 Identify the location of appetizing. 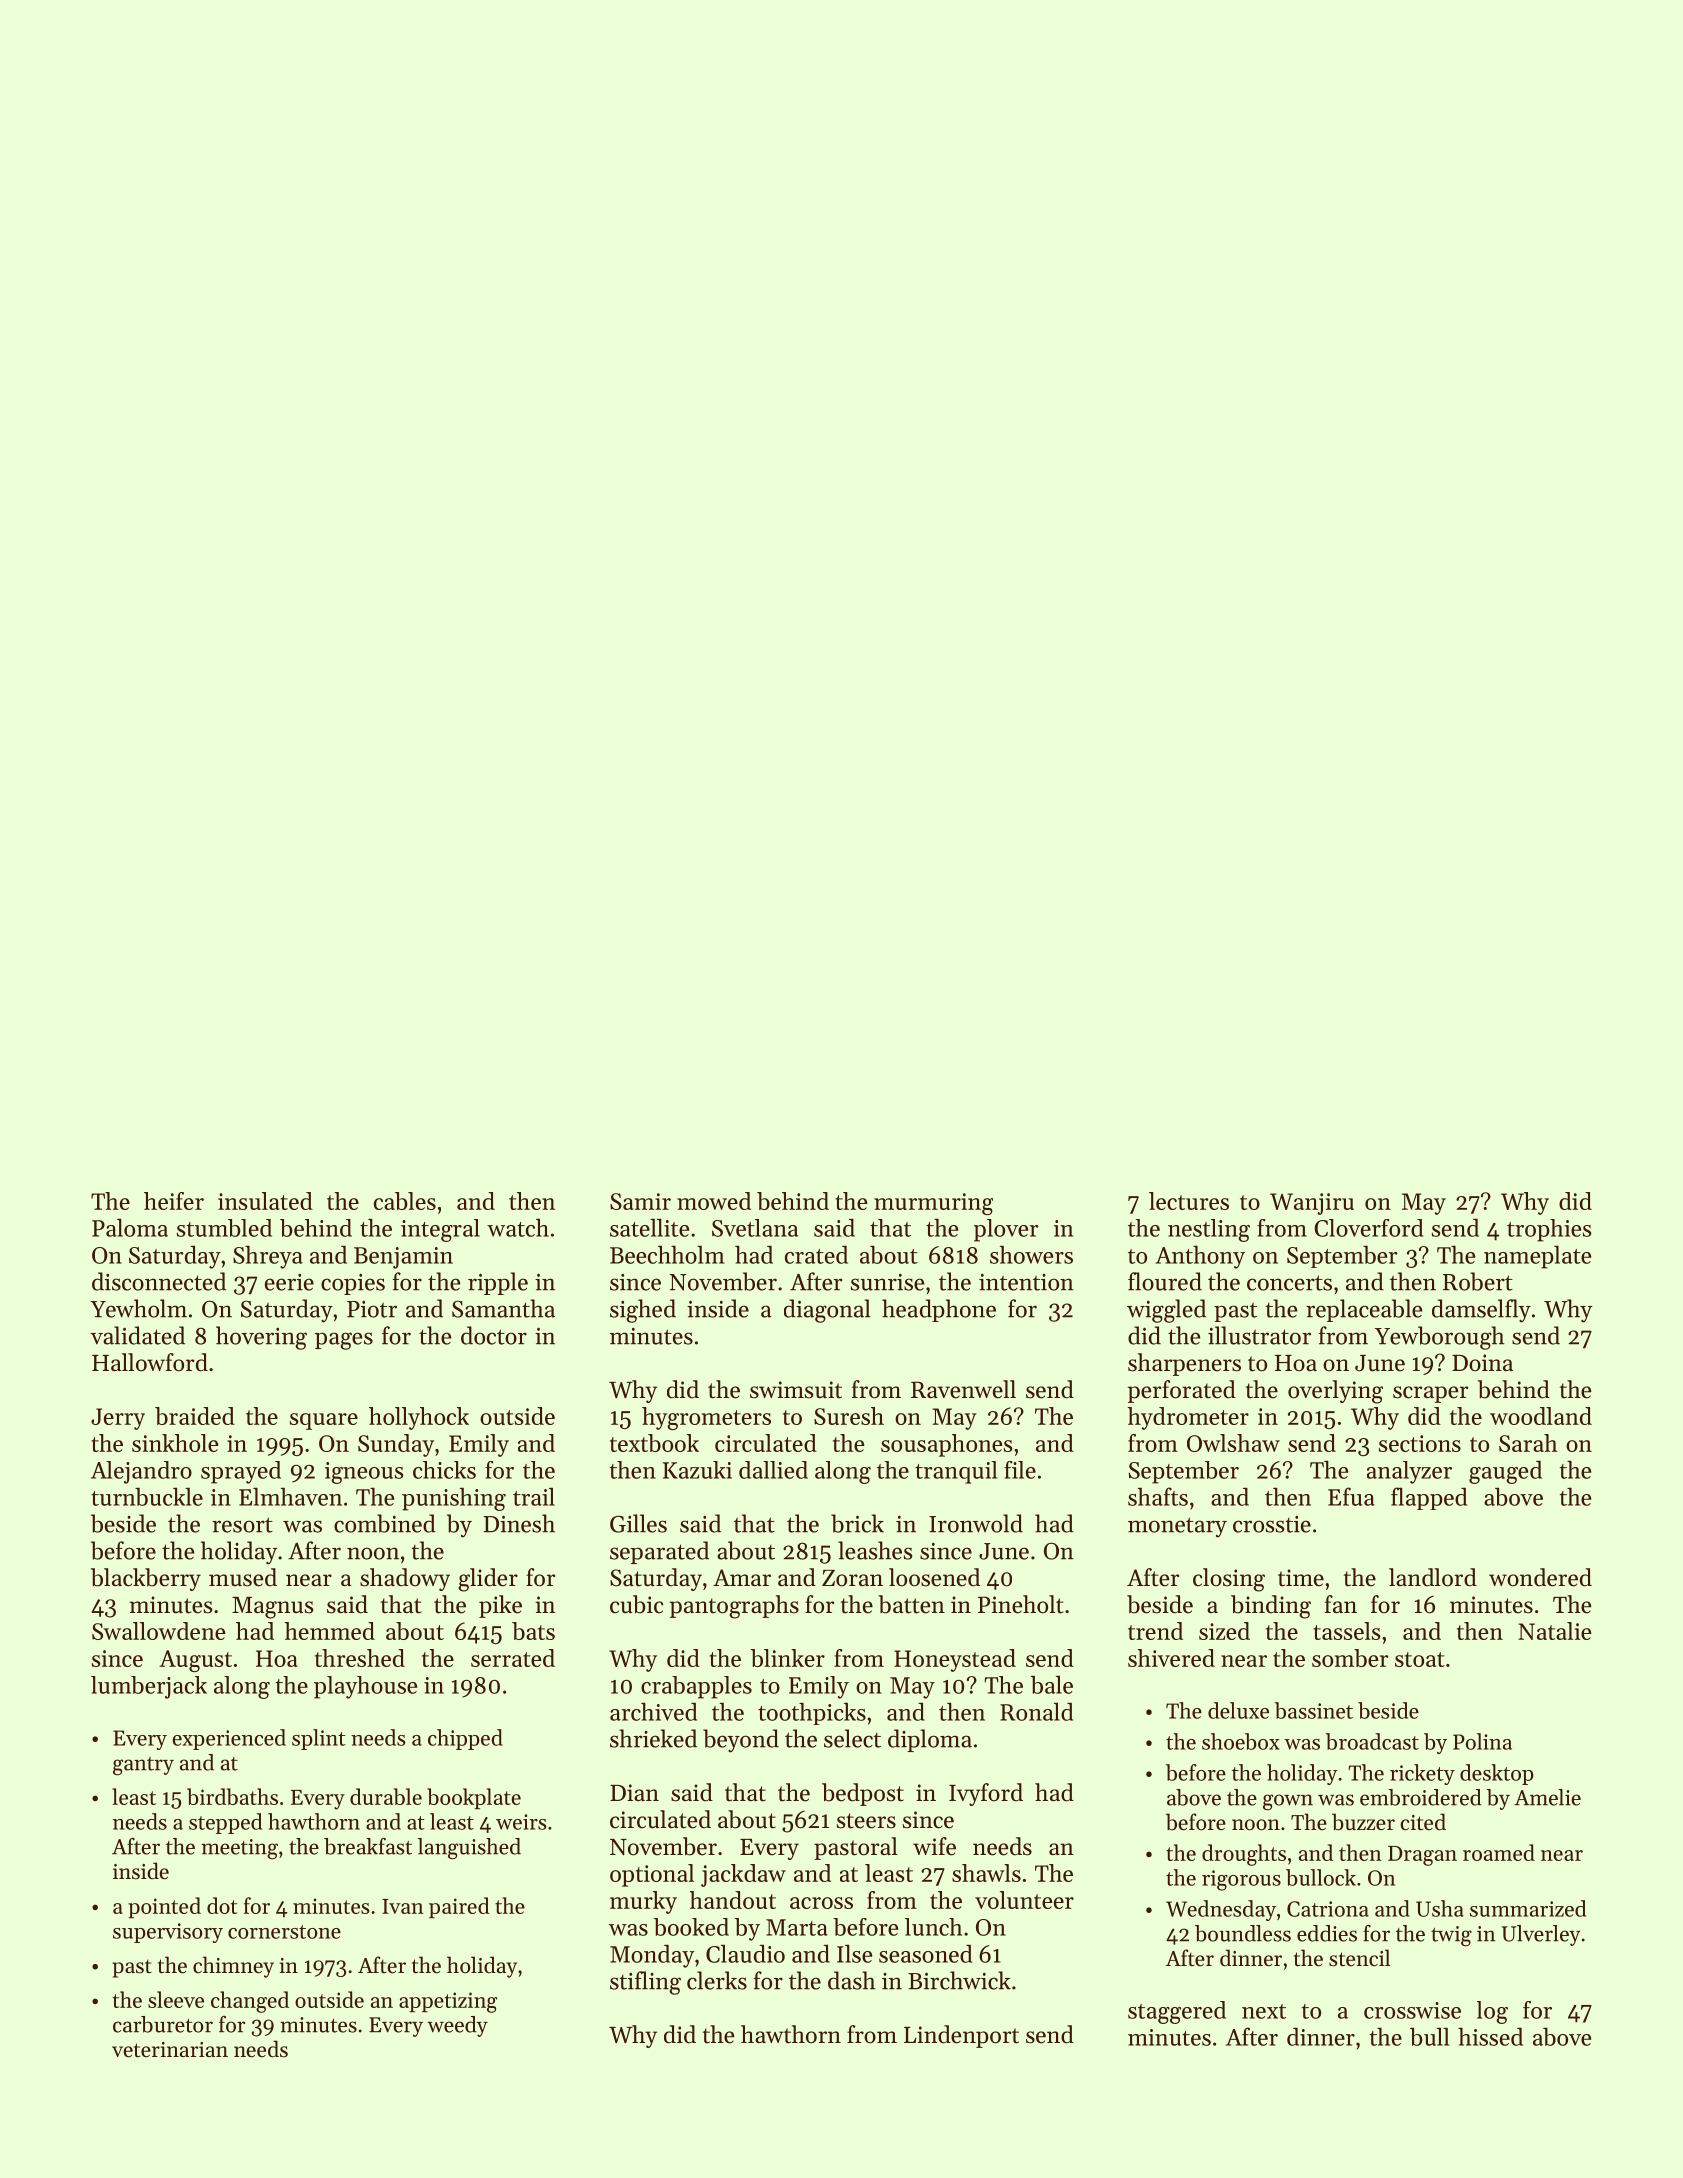
(448, 2002).
